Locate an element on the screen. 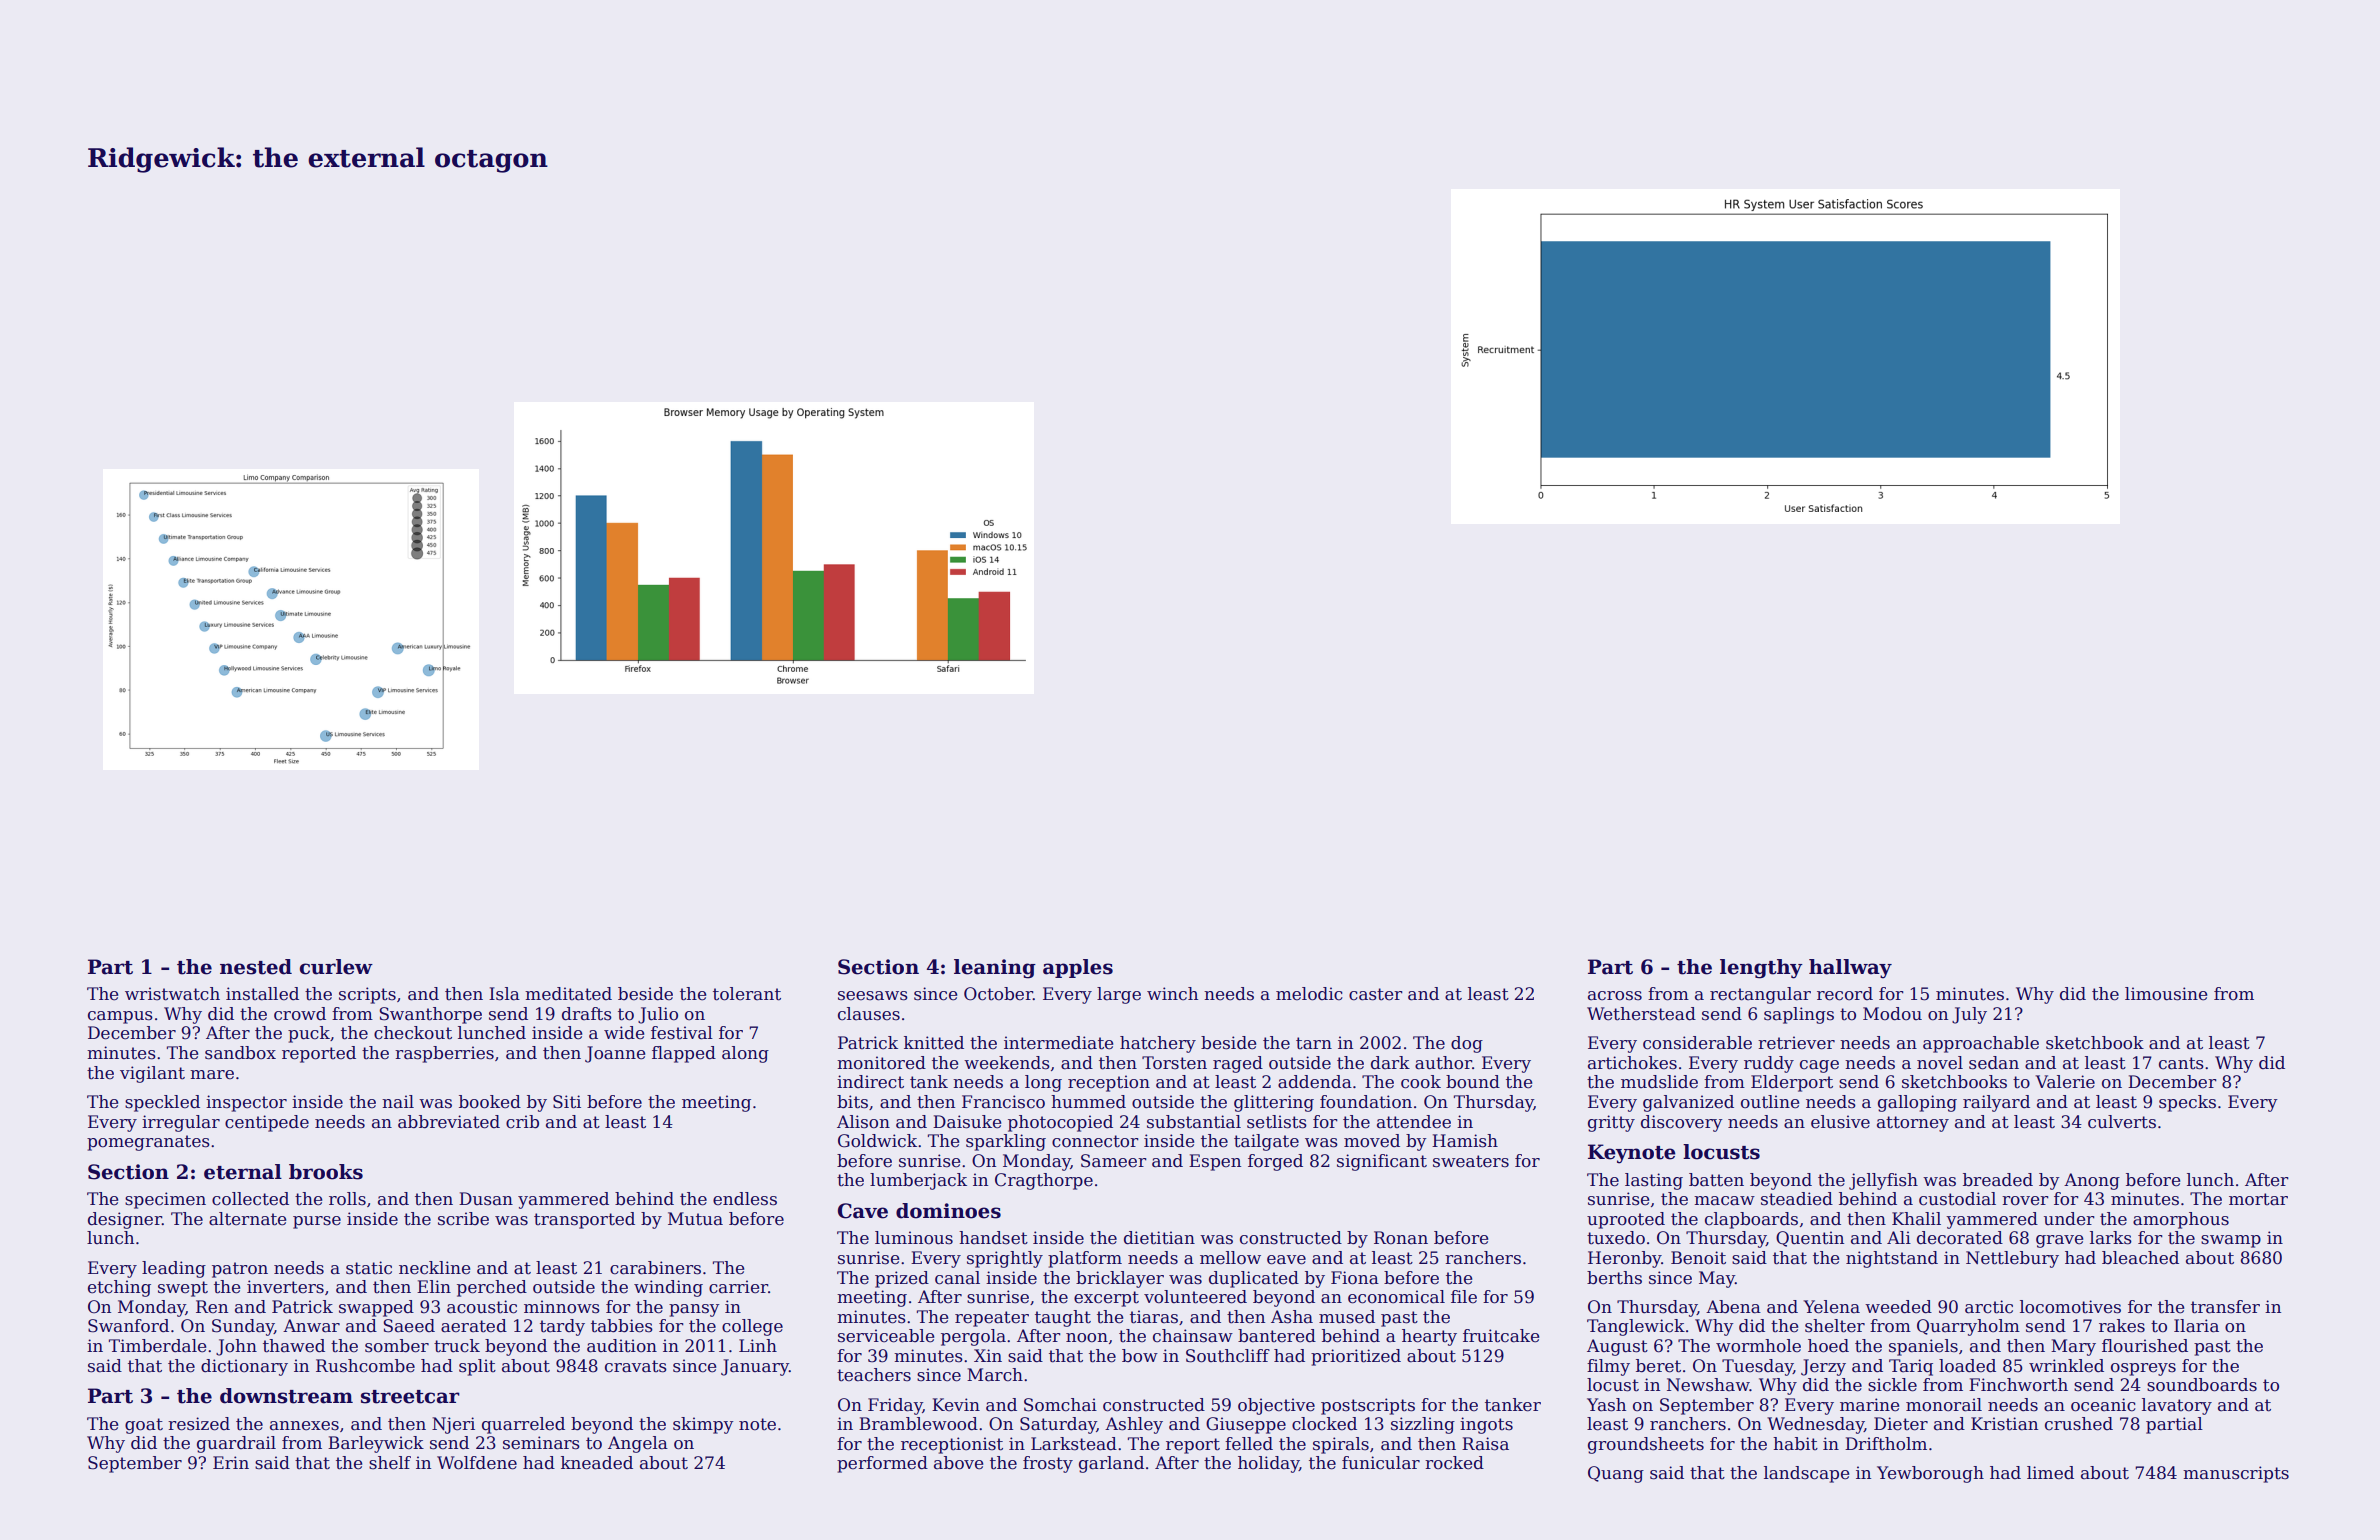  shelf is located at coordinates (390, 1463).
